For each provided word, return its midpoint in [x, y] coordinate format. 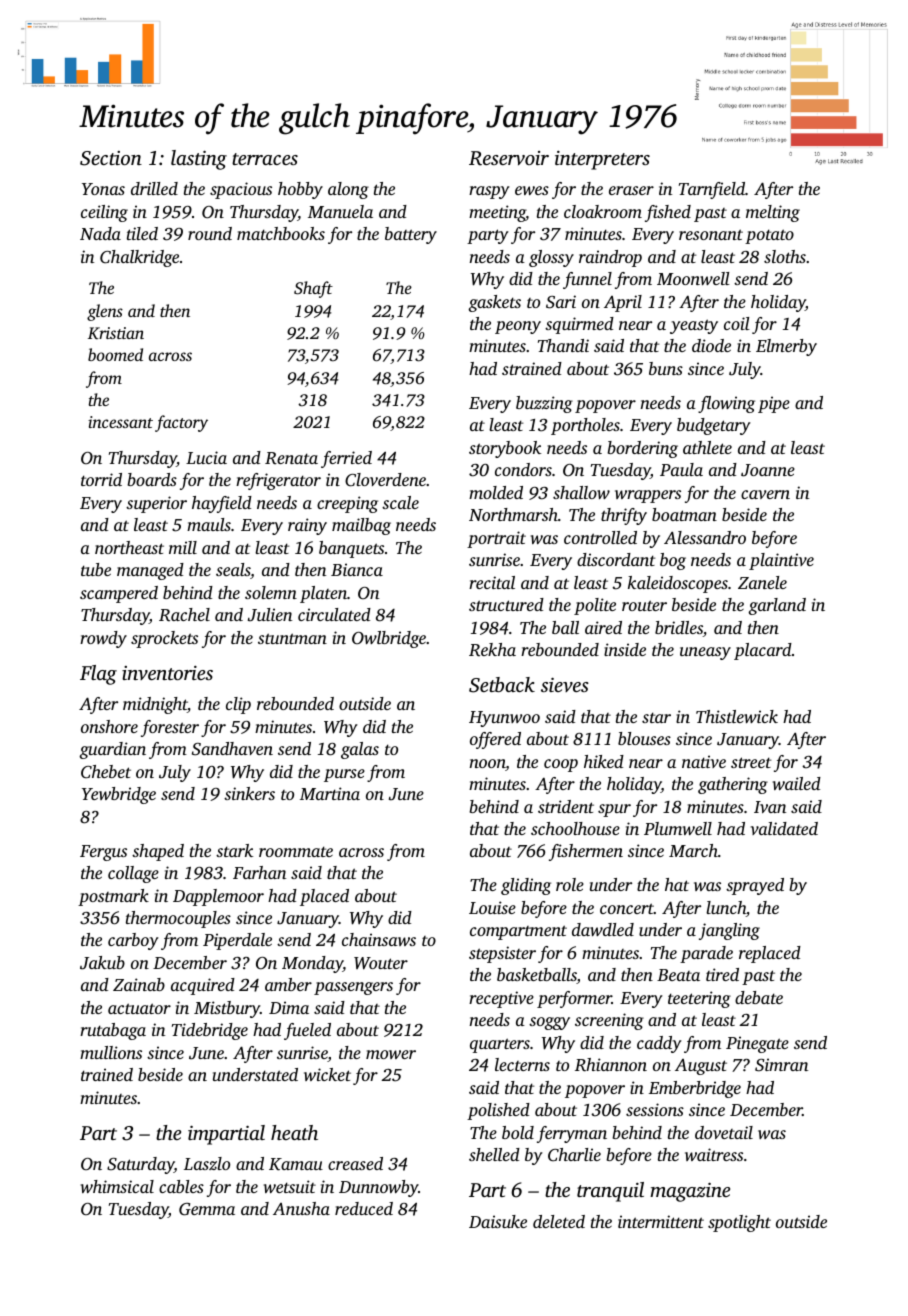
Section [111, 158]
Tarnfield [712, 190]
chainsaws [379, 939]
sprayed [755, 886]
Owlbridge [389, 639]
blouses [644, 738]
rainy [307, 526]
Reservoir [509, 158]
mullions [111, 1052]
